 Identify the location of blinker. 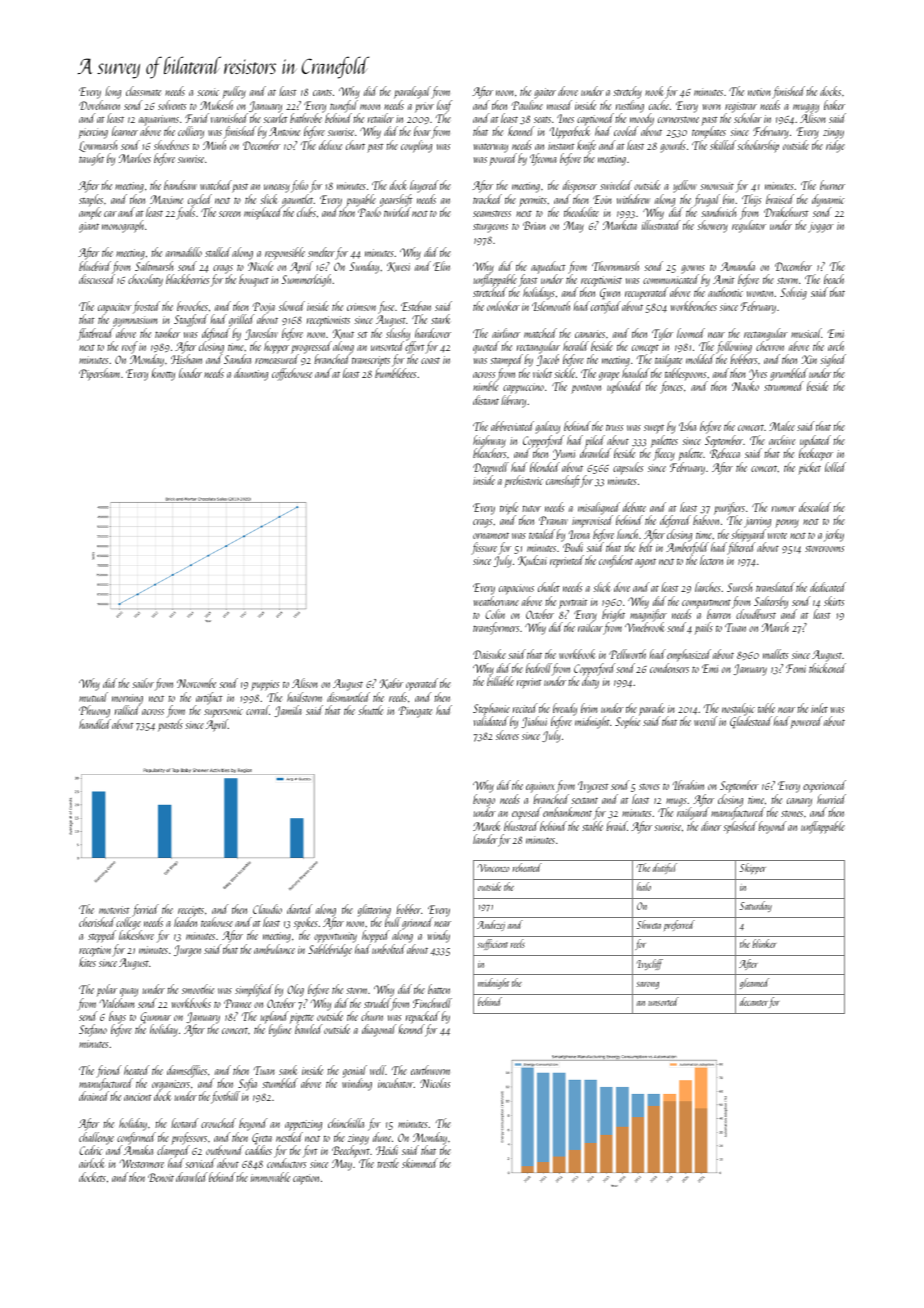
(764, 943).
